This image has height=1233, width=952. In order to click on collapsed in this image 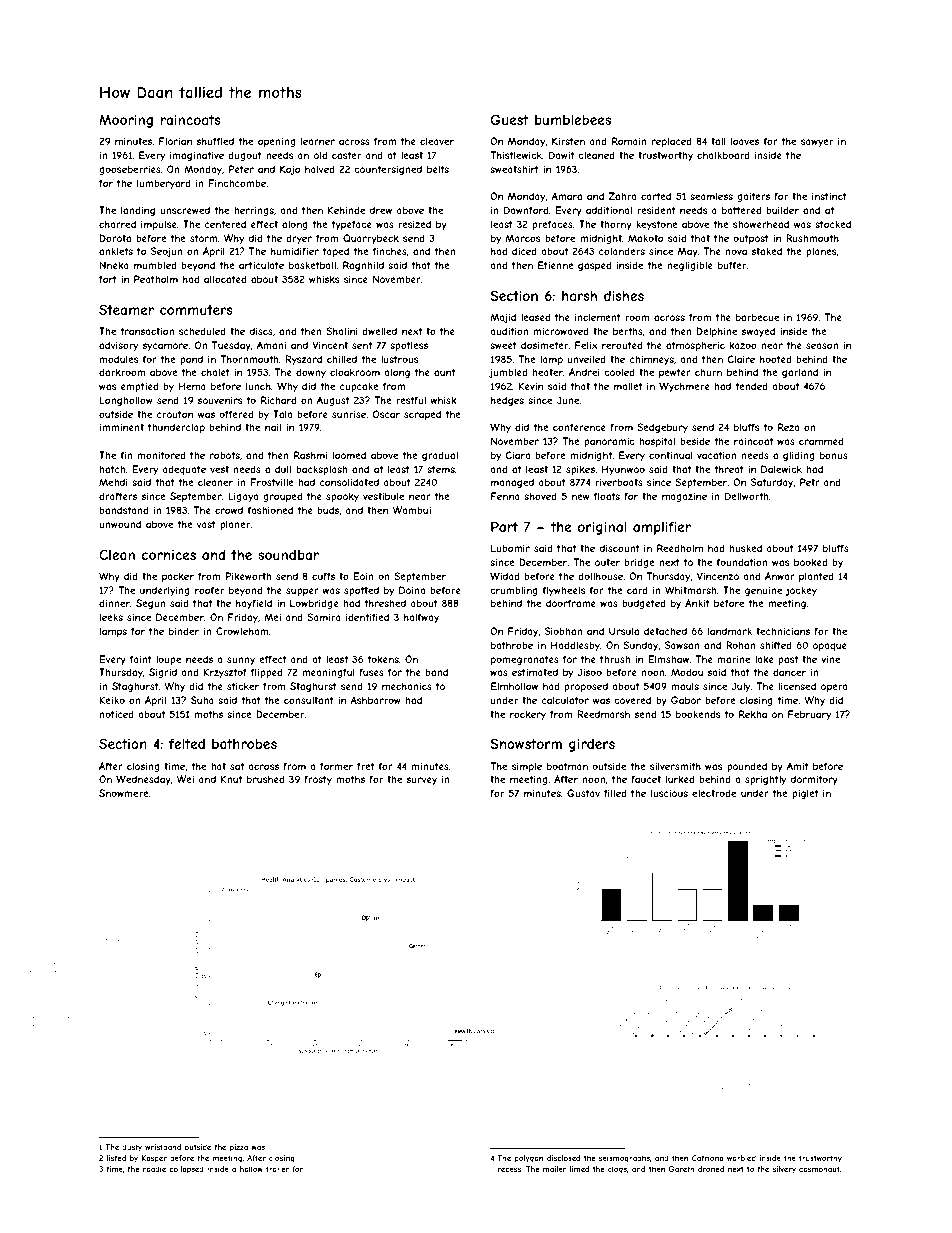, I will do `click(187, 1170)`.
